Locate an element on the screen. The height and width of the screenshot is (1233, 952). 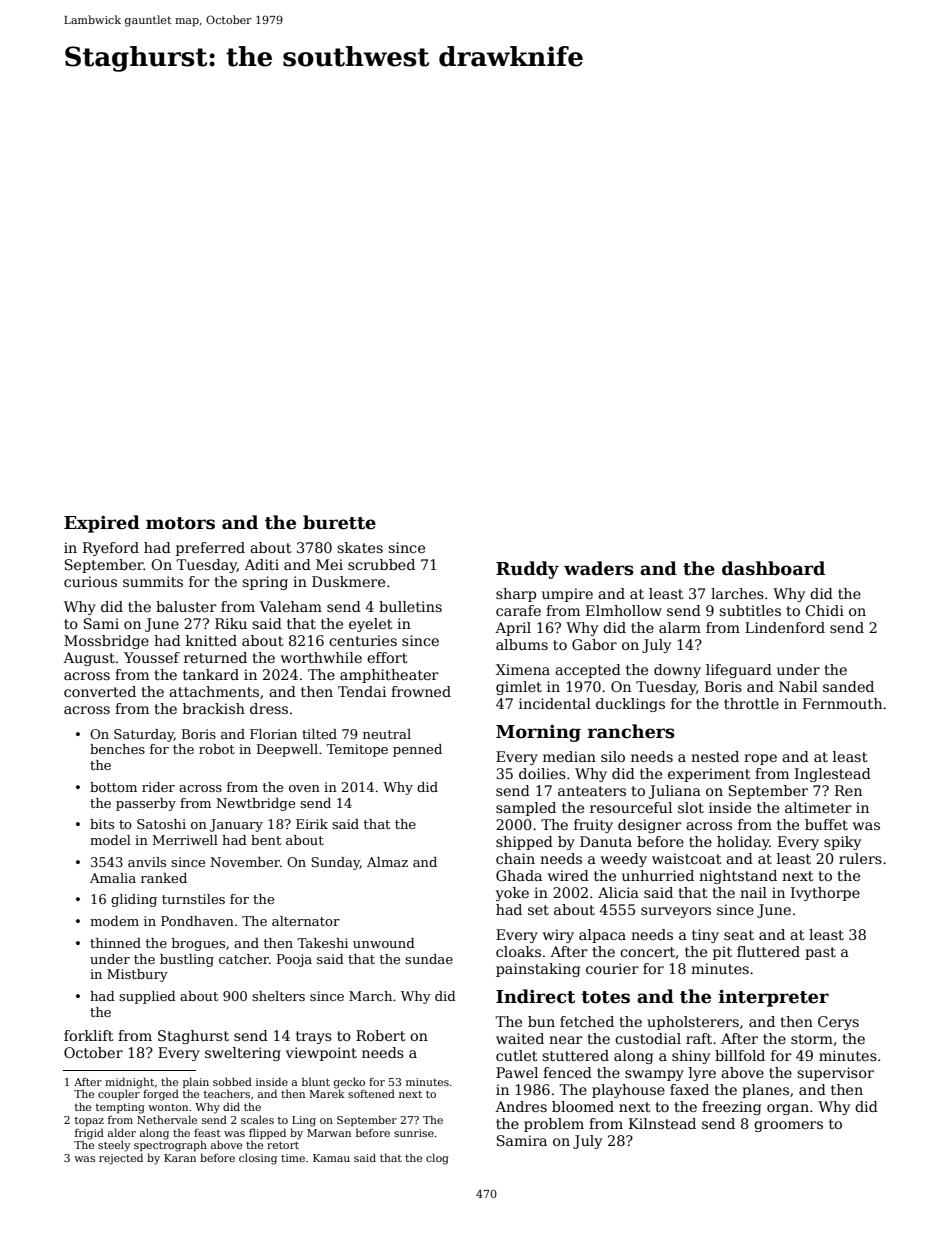
slot is located at coordinates (691, 807).
